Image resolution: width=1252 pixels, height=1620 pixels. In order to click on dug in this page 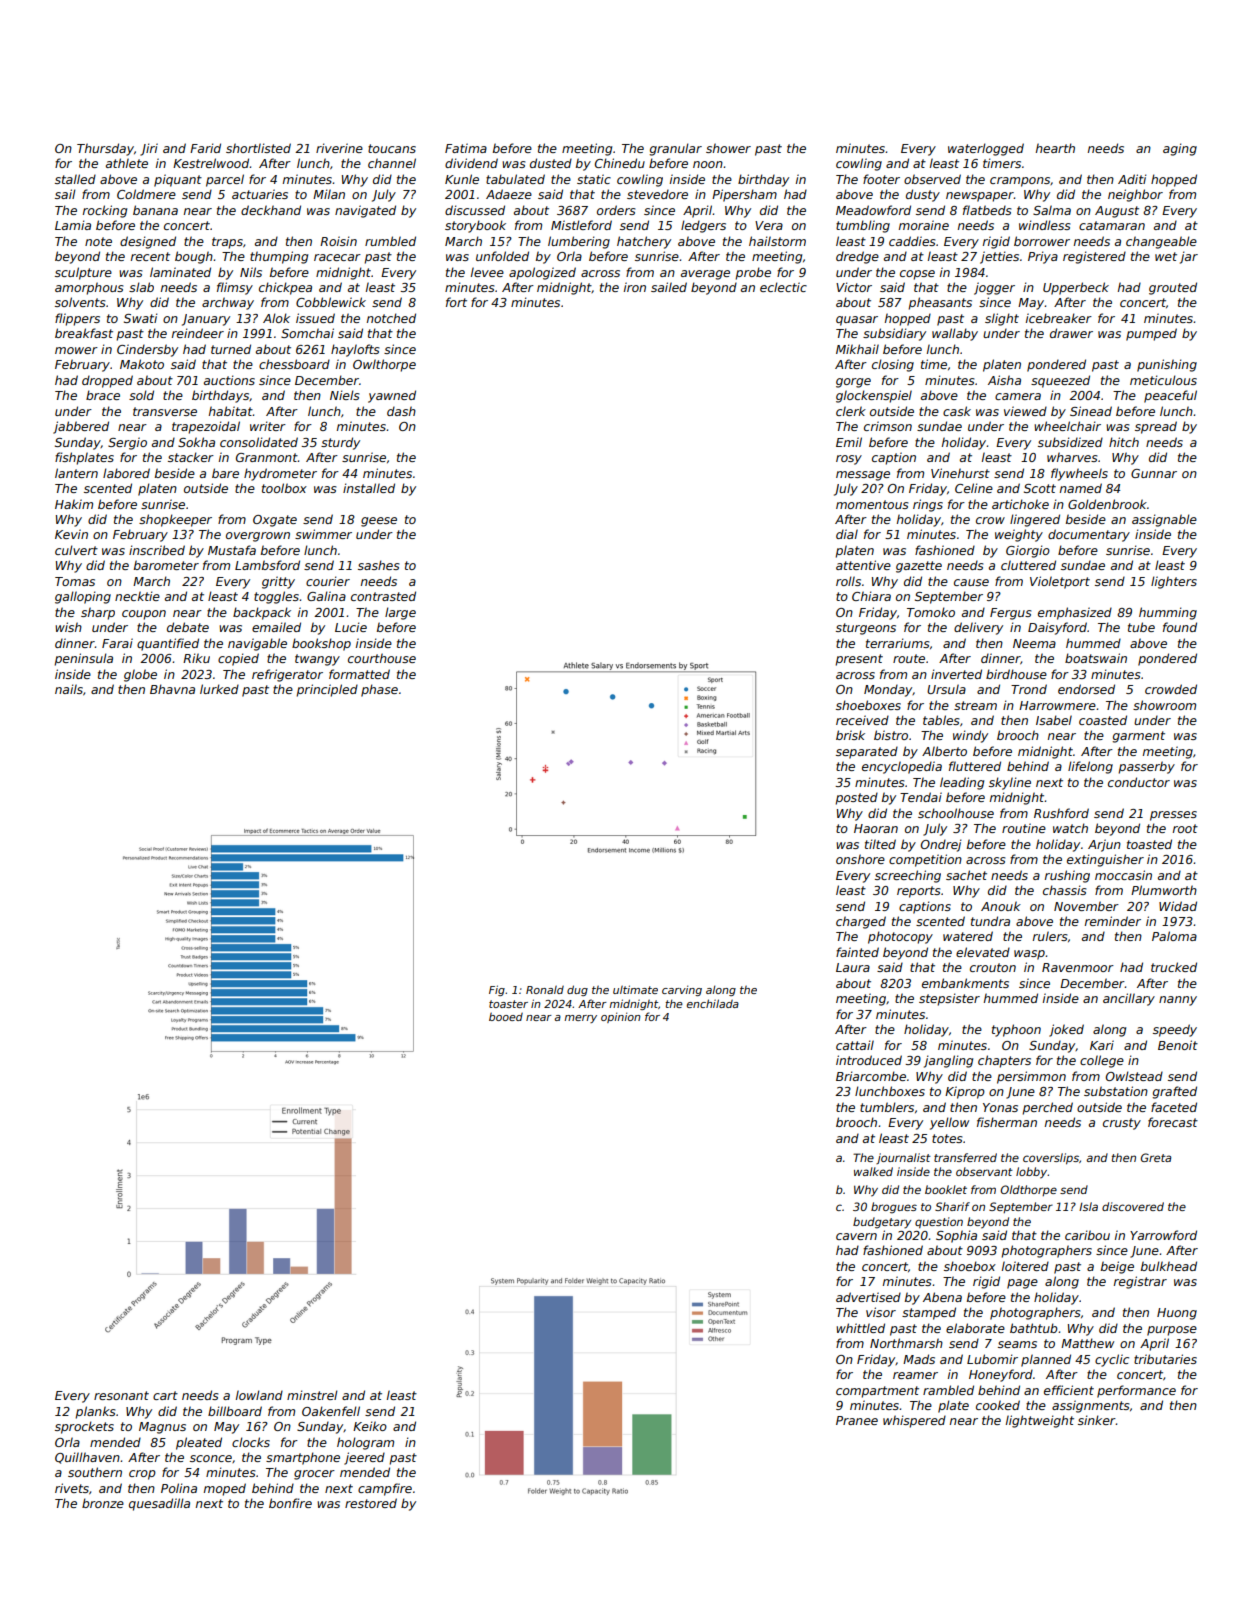, I will do `click(577, 990)`.
